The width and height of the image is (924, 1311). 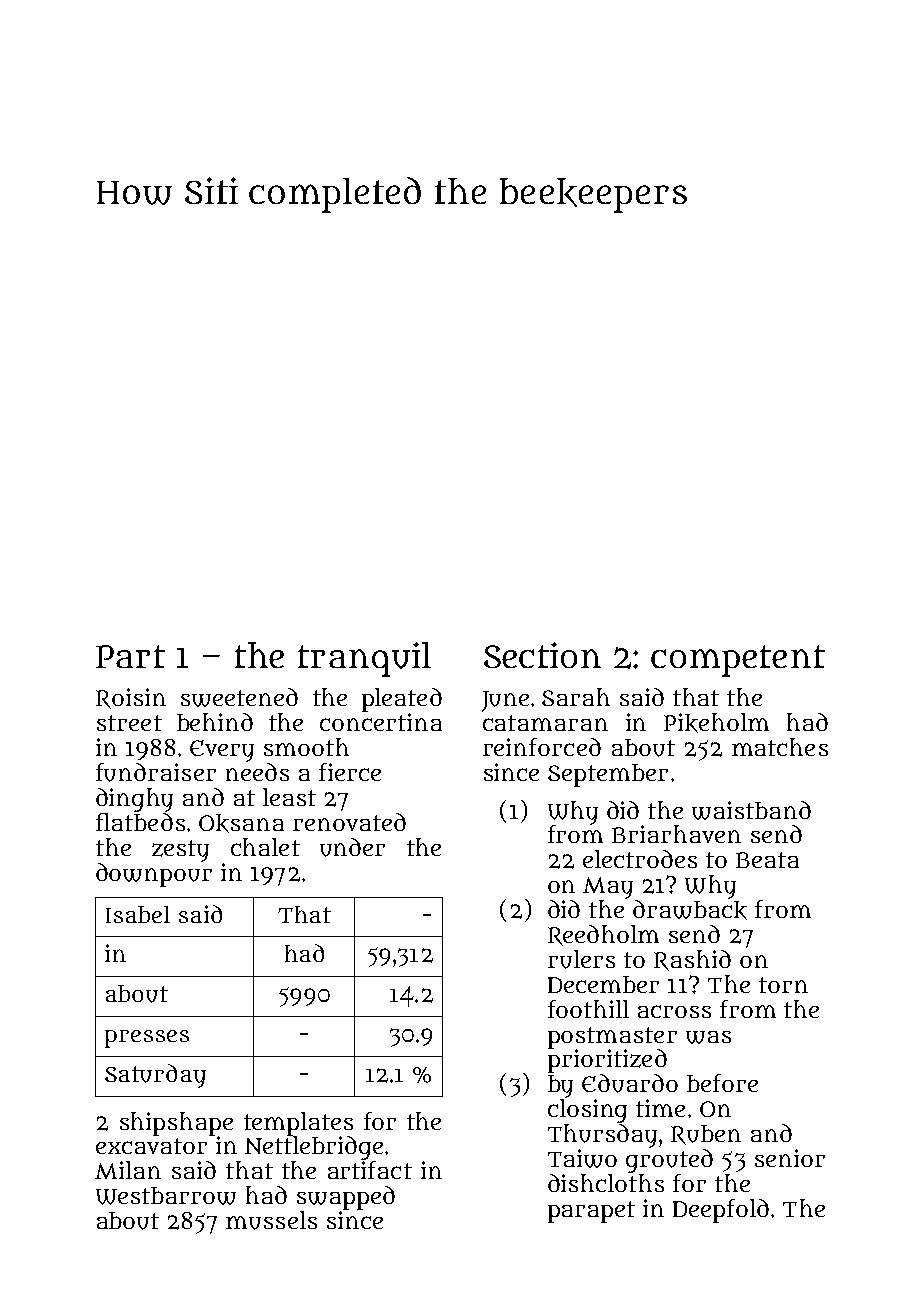 What do you see at coordinates (603, 984) in the image?
I see `December` at bounding box center [603, 984].
